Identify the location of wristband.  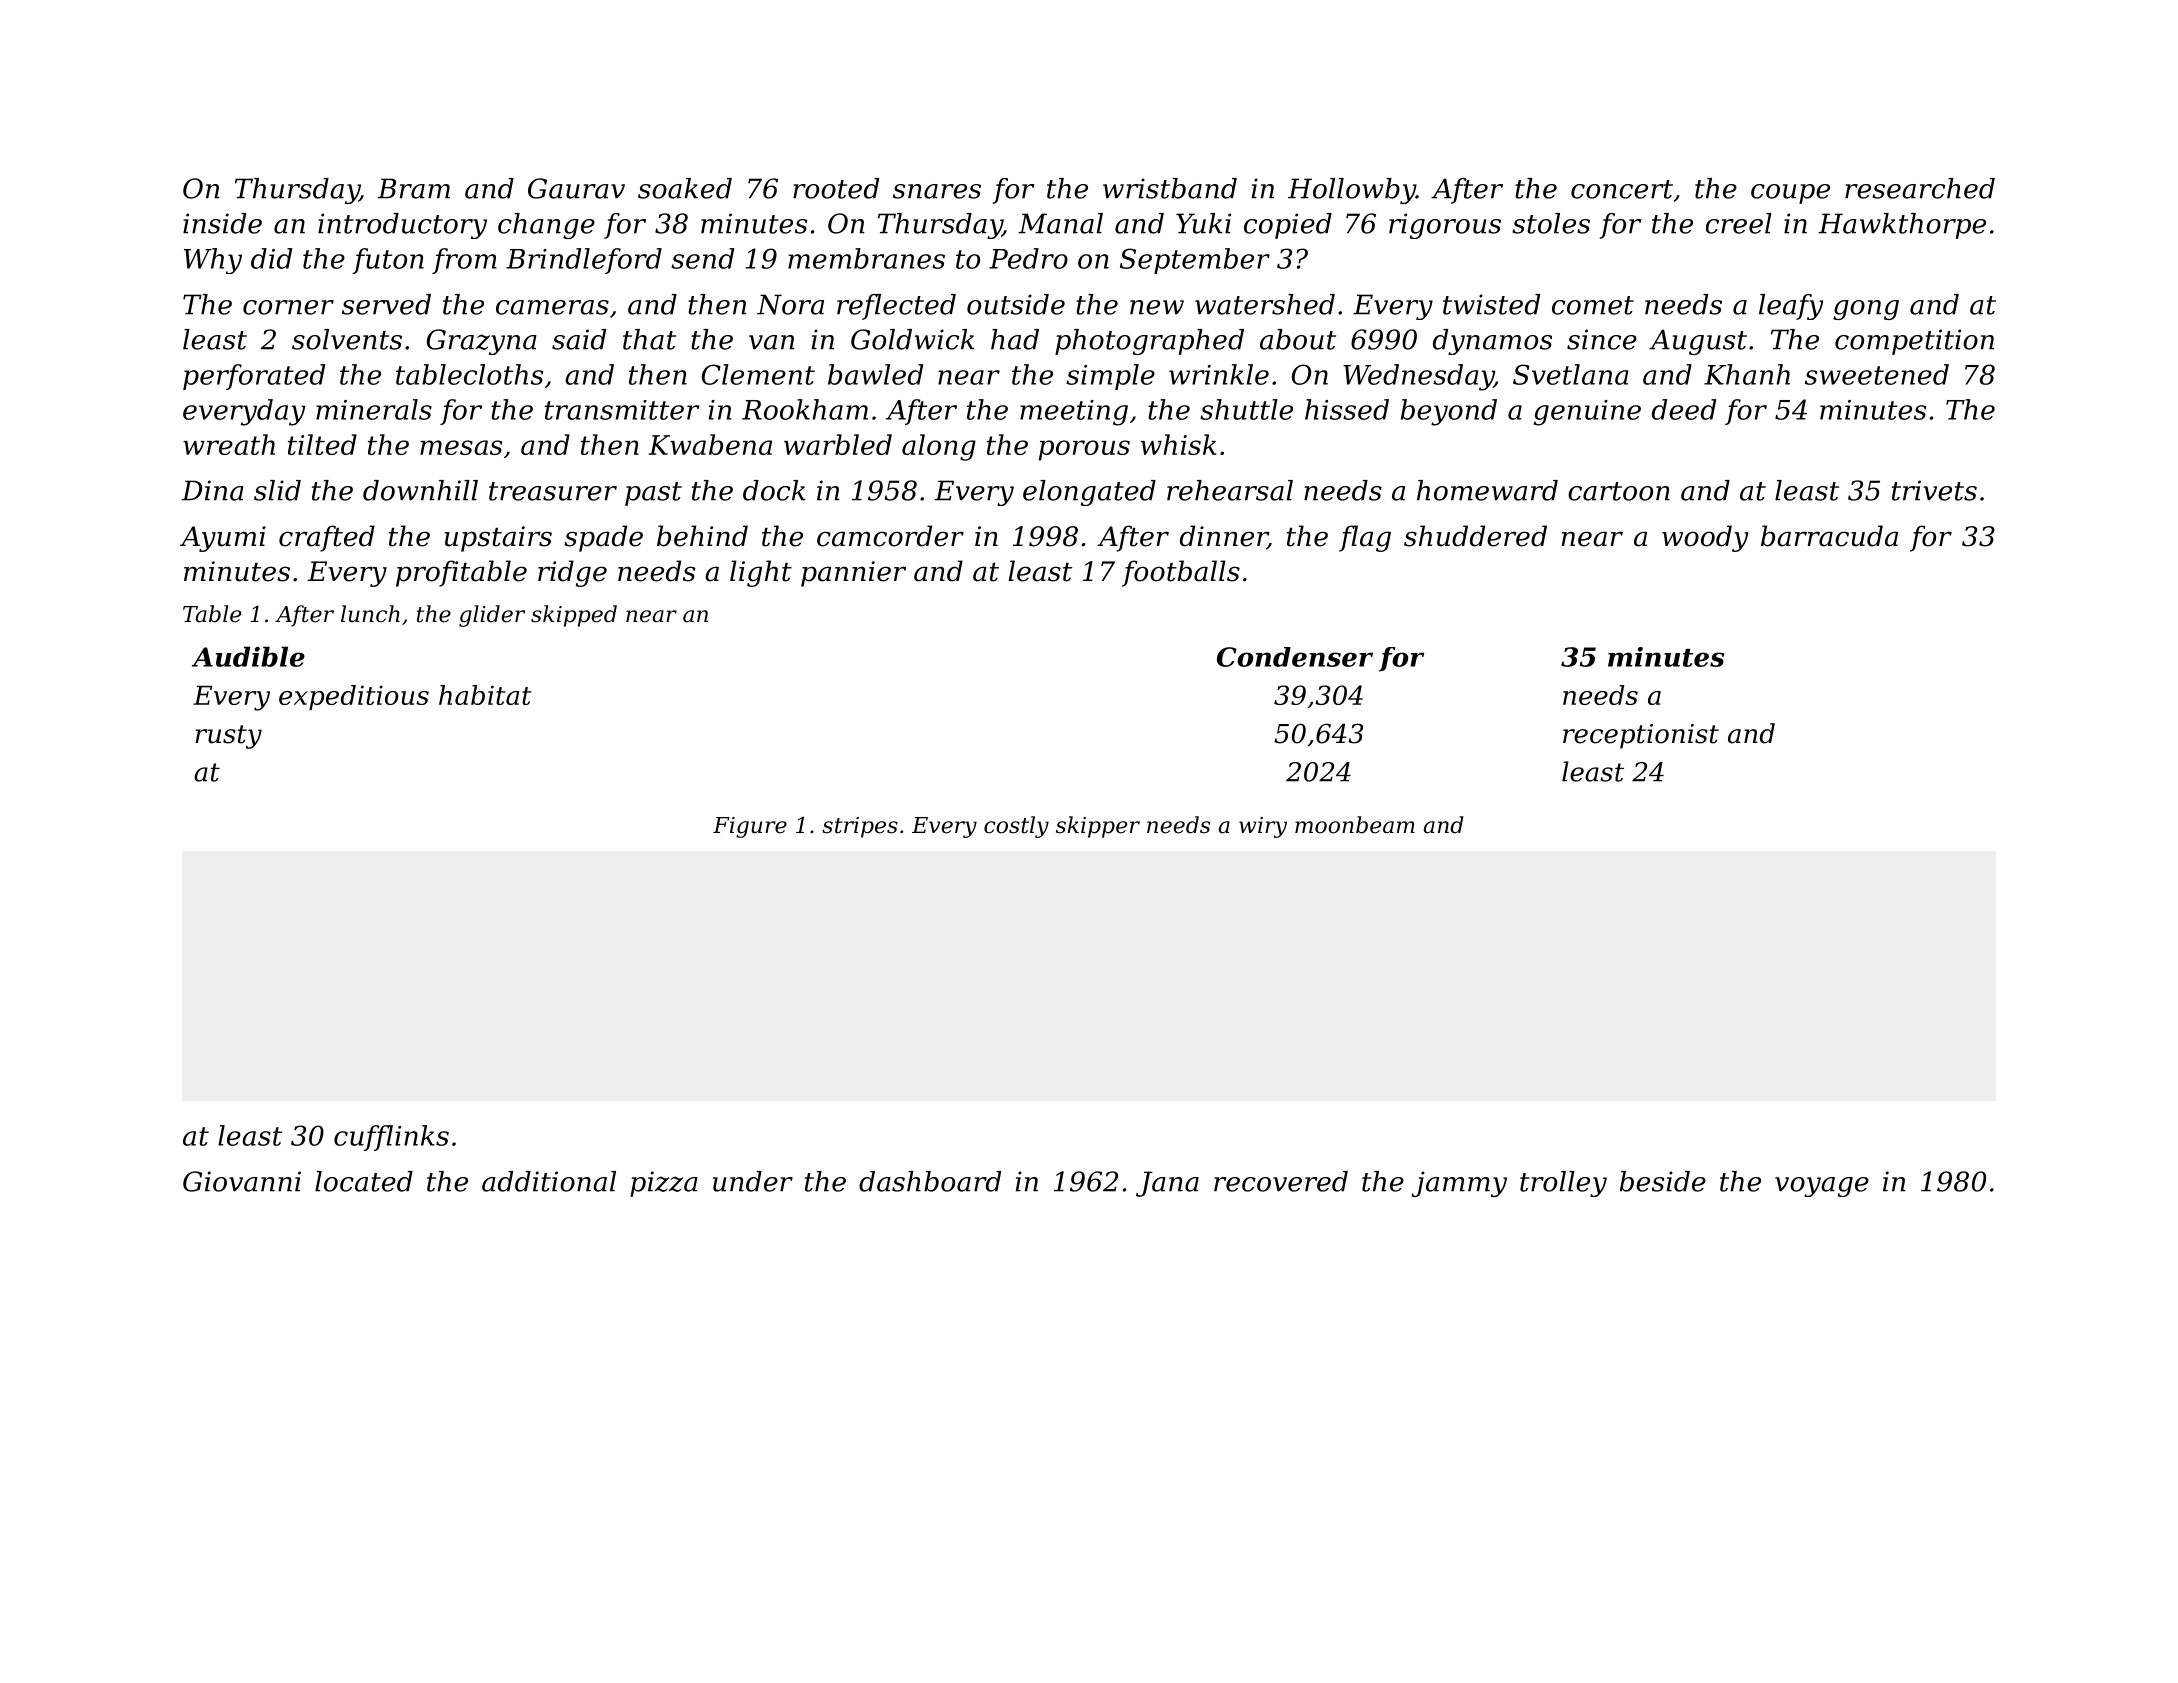
(1170, 188).
